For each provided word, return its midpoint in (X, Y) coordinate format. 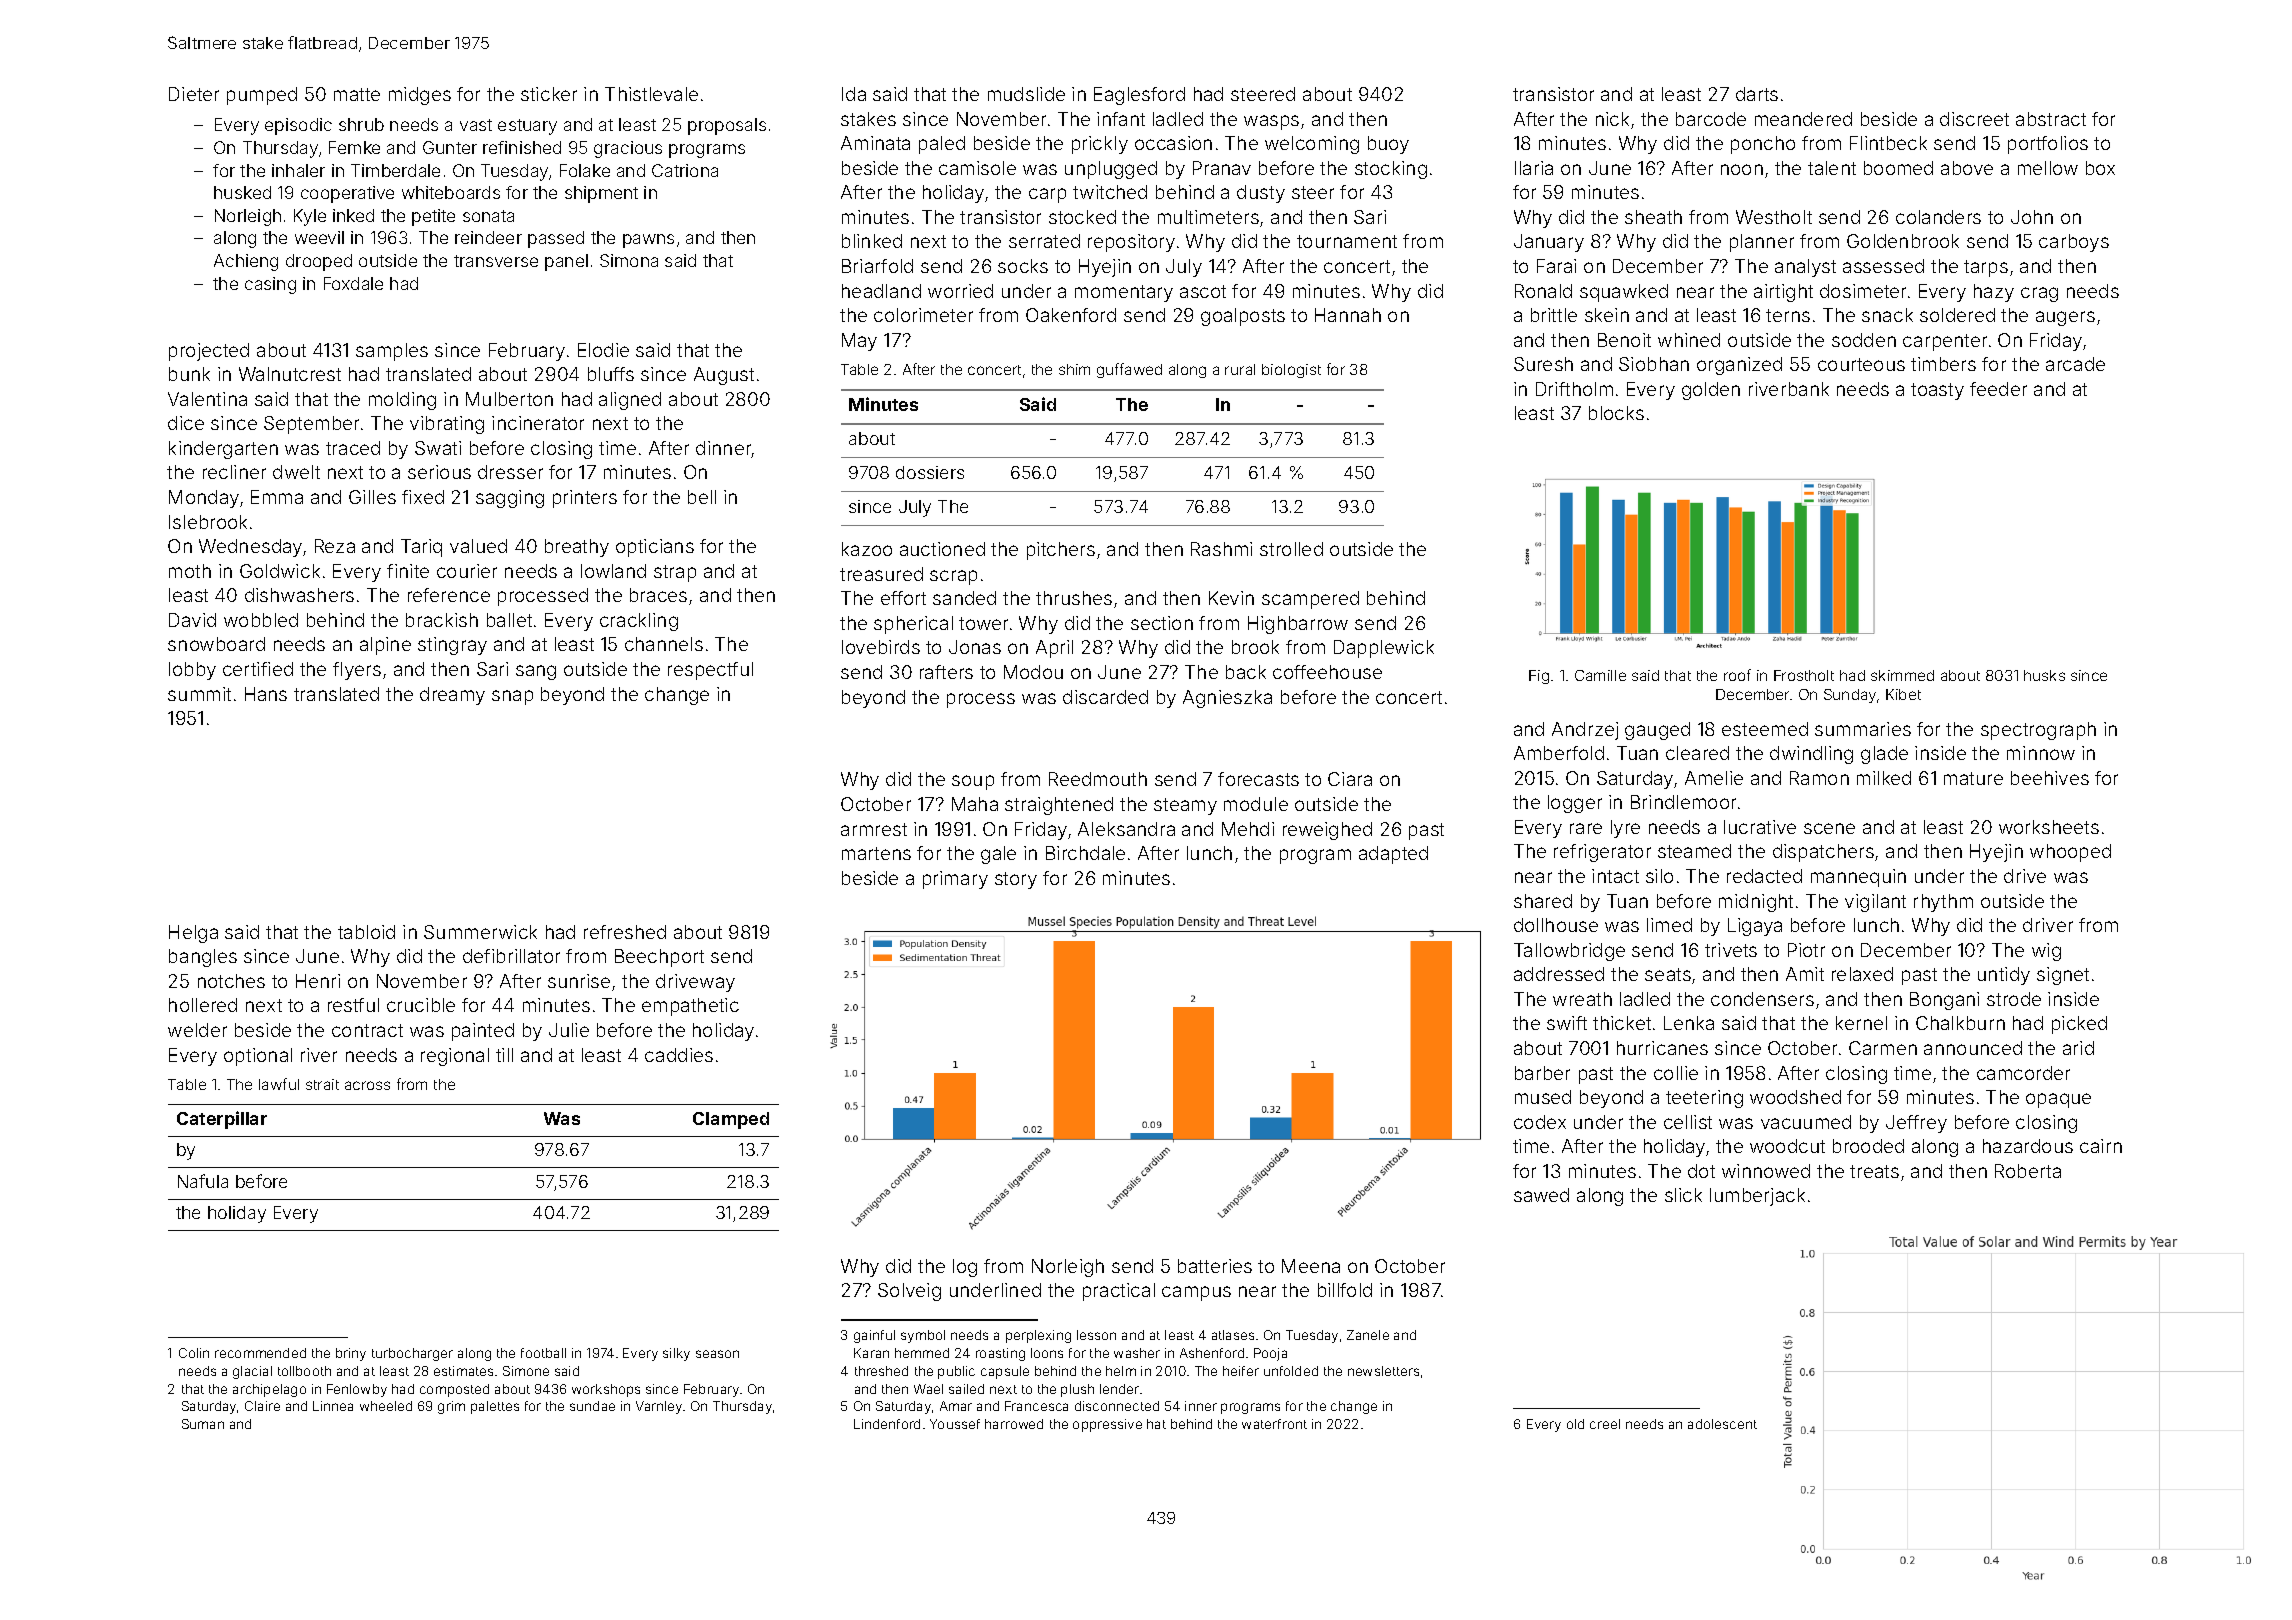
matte (357, 94)
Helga (193, 934)
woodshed (1795, 1097)
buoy (1388, 145)
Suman (203, 1424)
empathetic (690, 1007)
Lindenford (887, 1424)
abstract (2051, 119)
